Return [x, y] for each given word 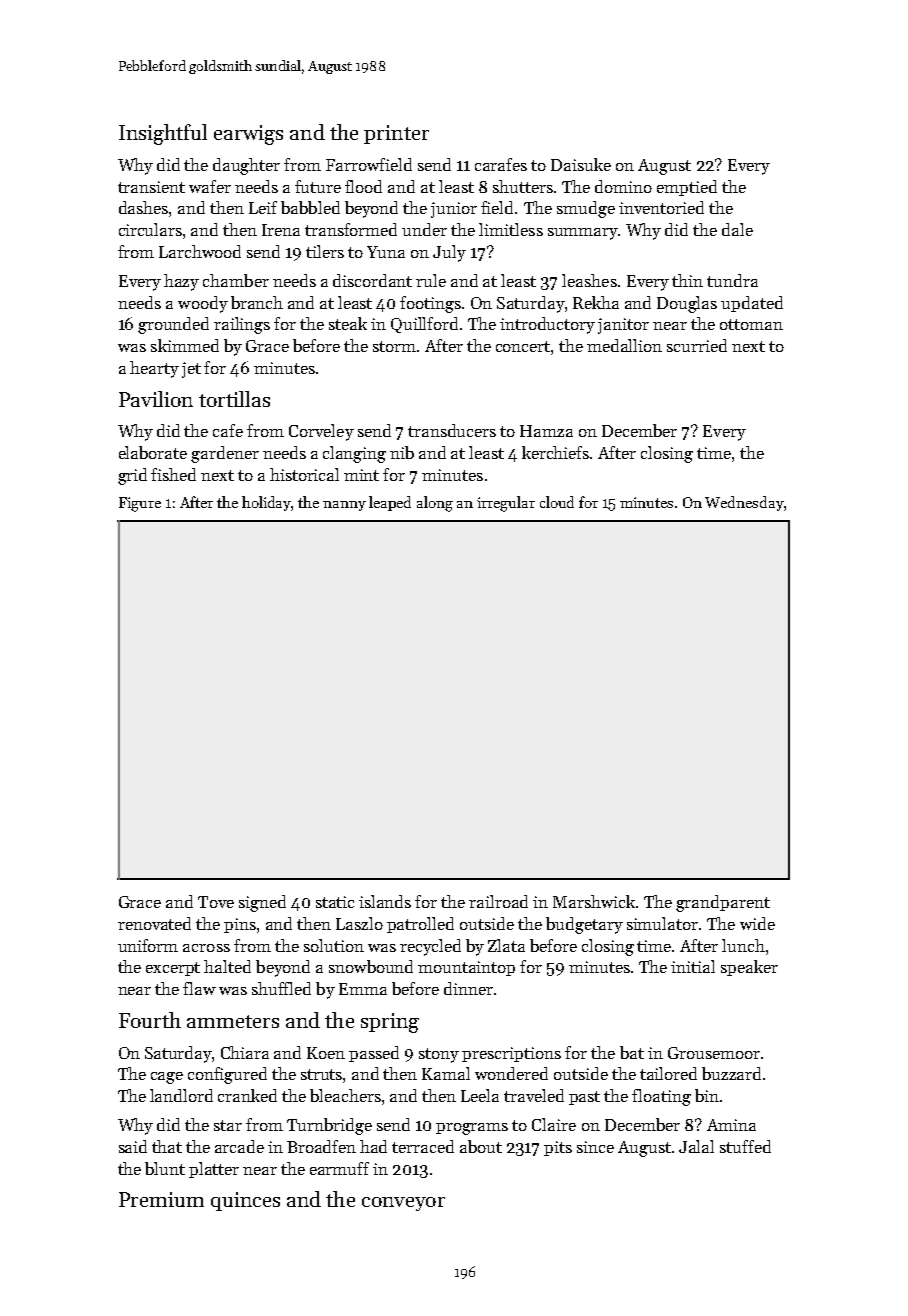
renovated [154, 923]
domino [623, 186]
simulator [662, 923]
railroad [498, 901]
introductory [547, 325]
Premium [161, 1199]
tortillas [234, 399]
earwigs [248, 135]
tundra [732, 280]
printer [396, 134]
